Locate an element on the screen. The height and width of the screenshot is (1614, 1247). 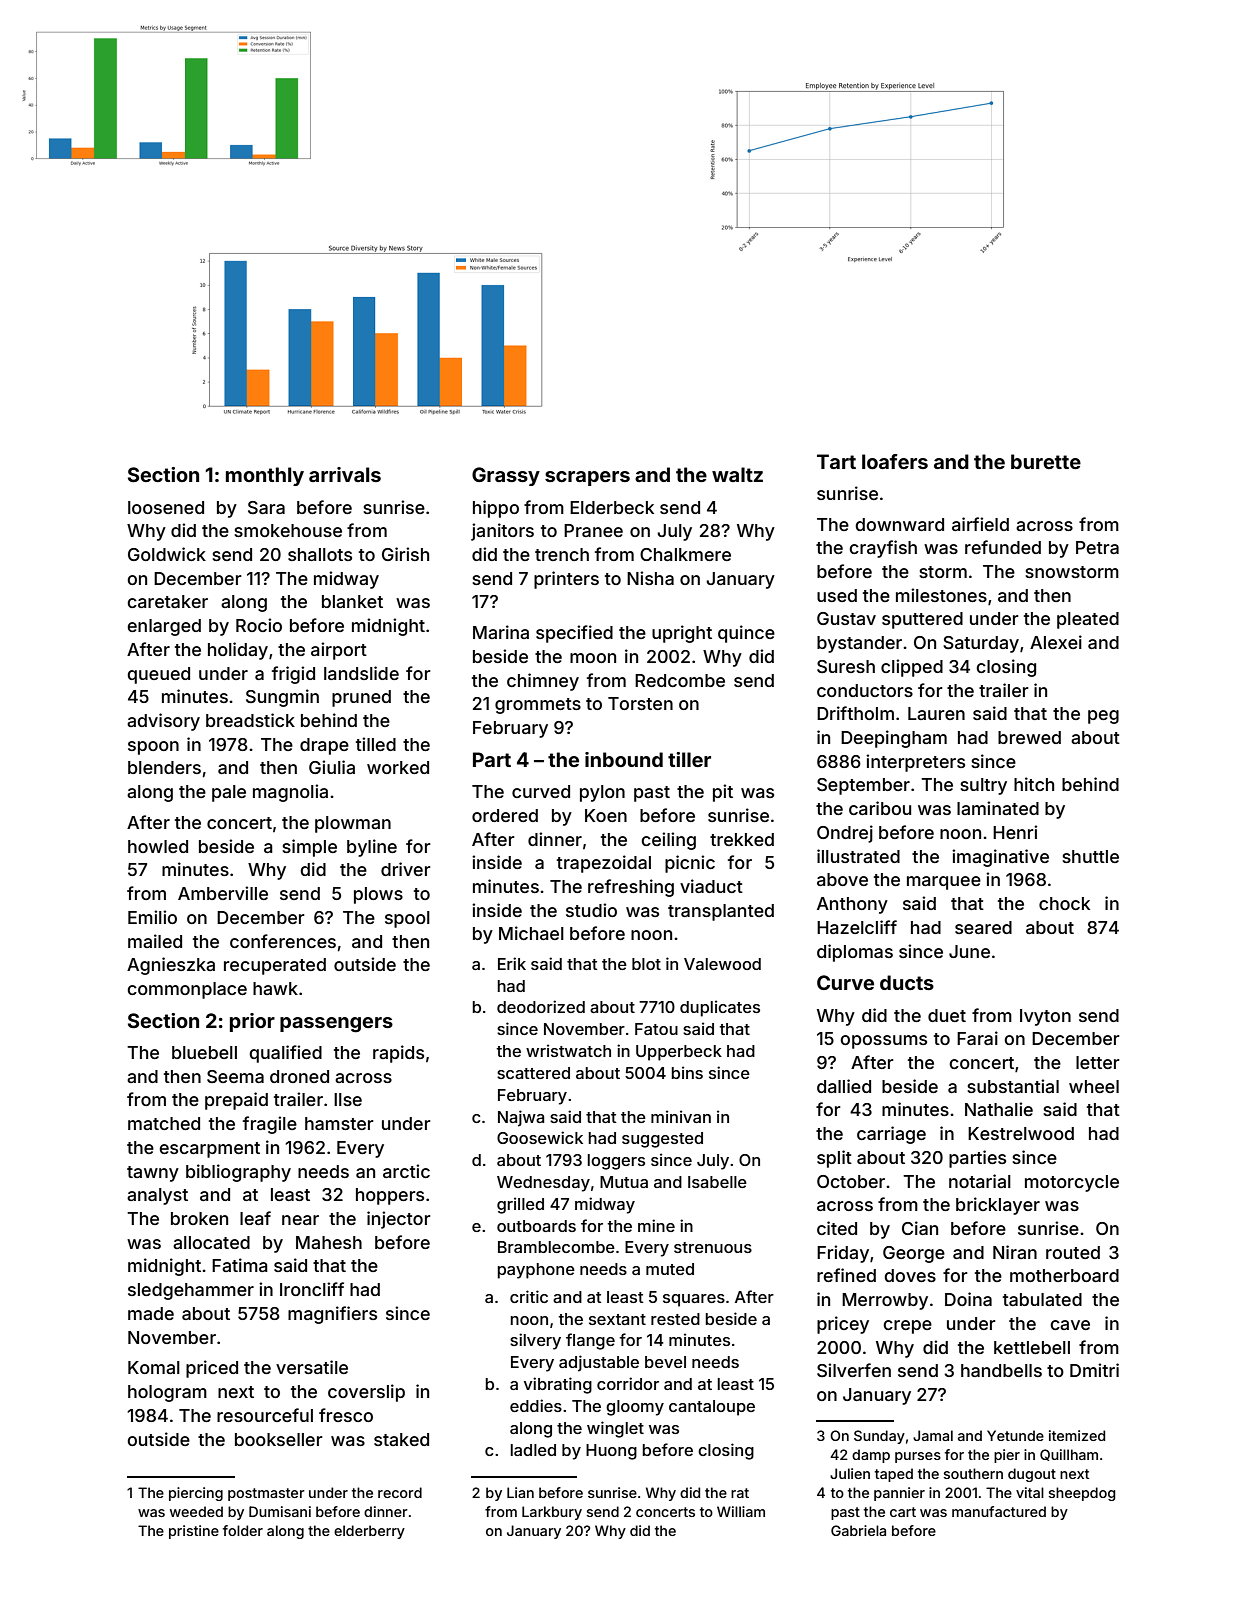
routed is located at coordinates (1073, 1252).
